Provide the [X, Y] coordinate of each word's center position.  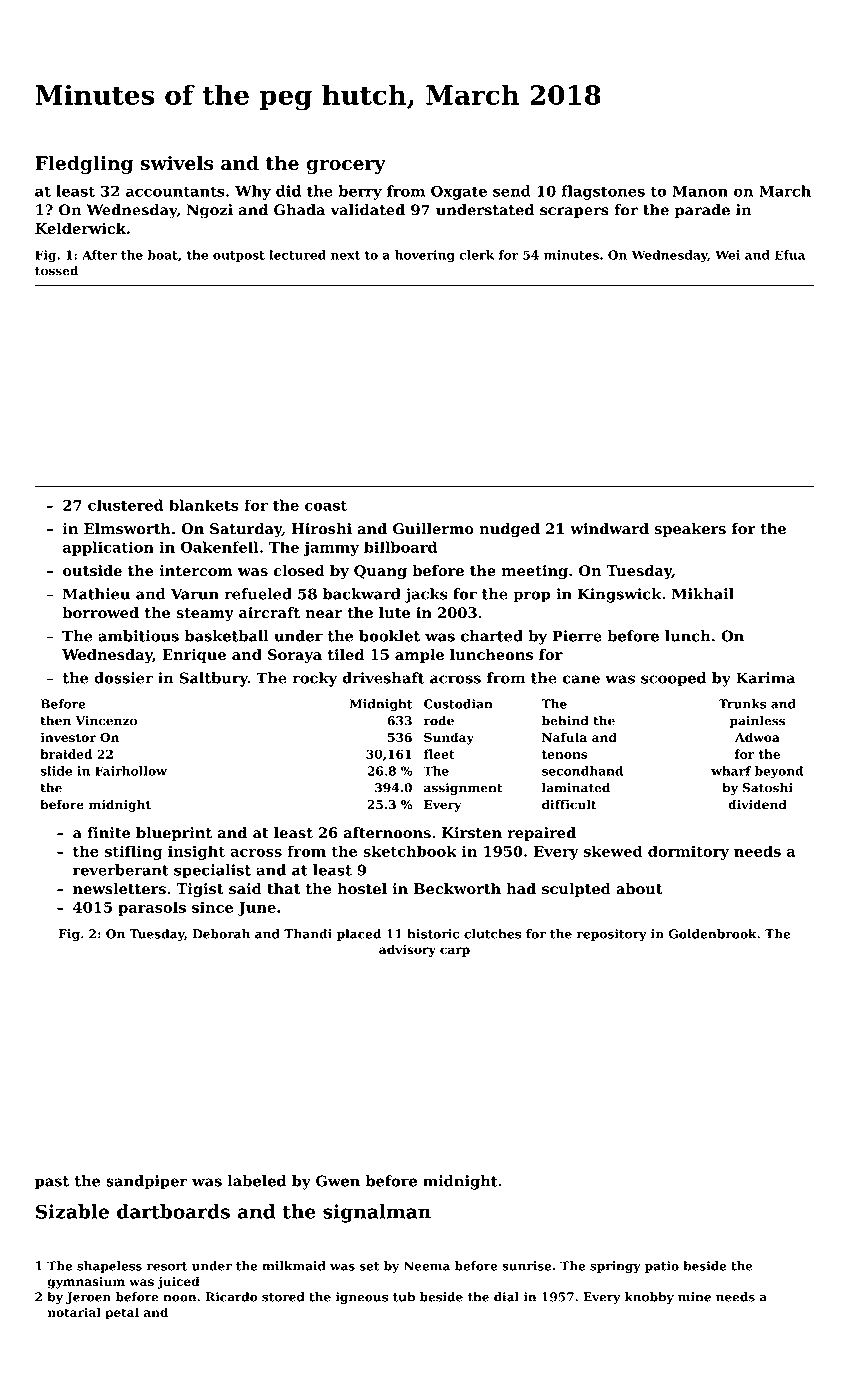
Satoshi [768, 788]
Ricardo [232, 1297]
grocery [346, 167]
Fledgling [84, 164]
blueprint [174, 834]
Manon [700, 191]
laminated [576, 788]
